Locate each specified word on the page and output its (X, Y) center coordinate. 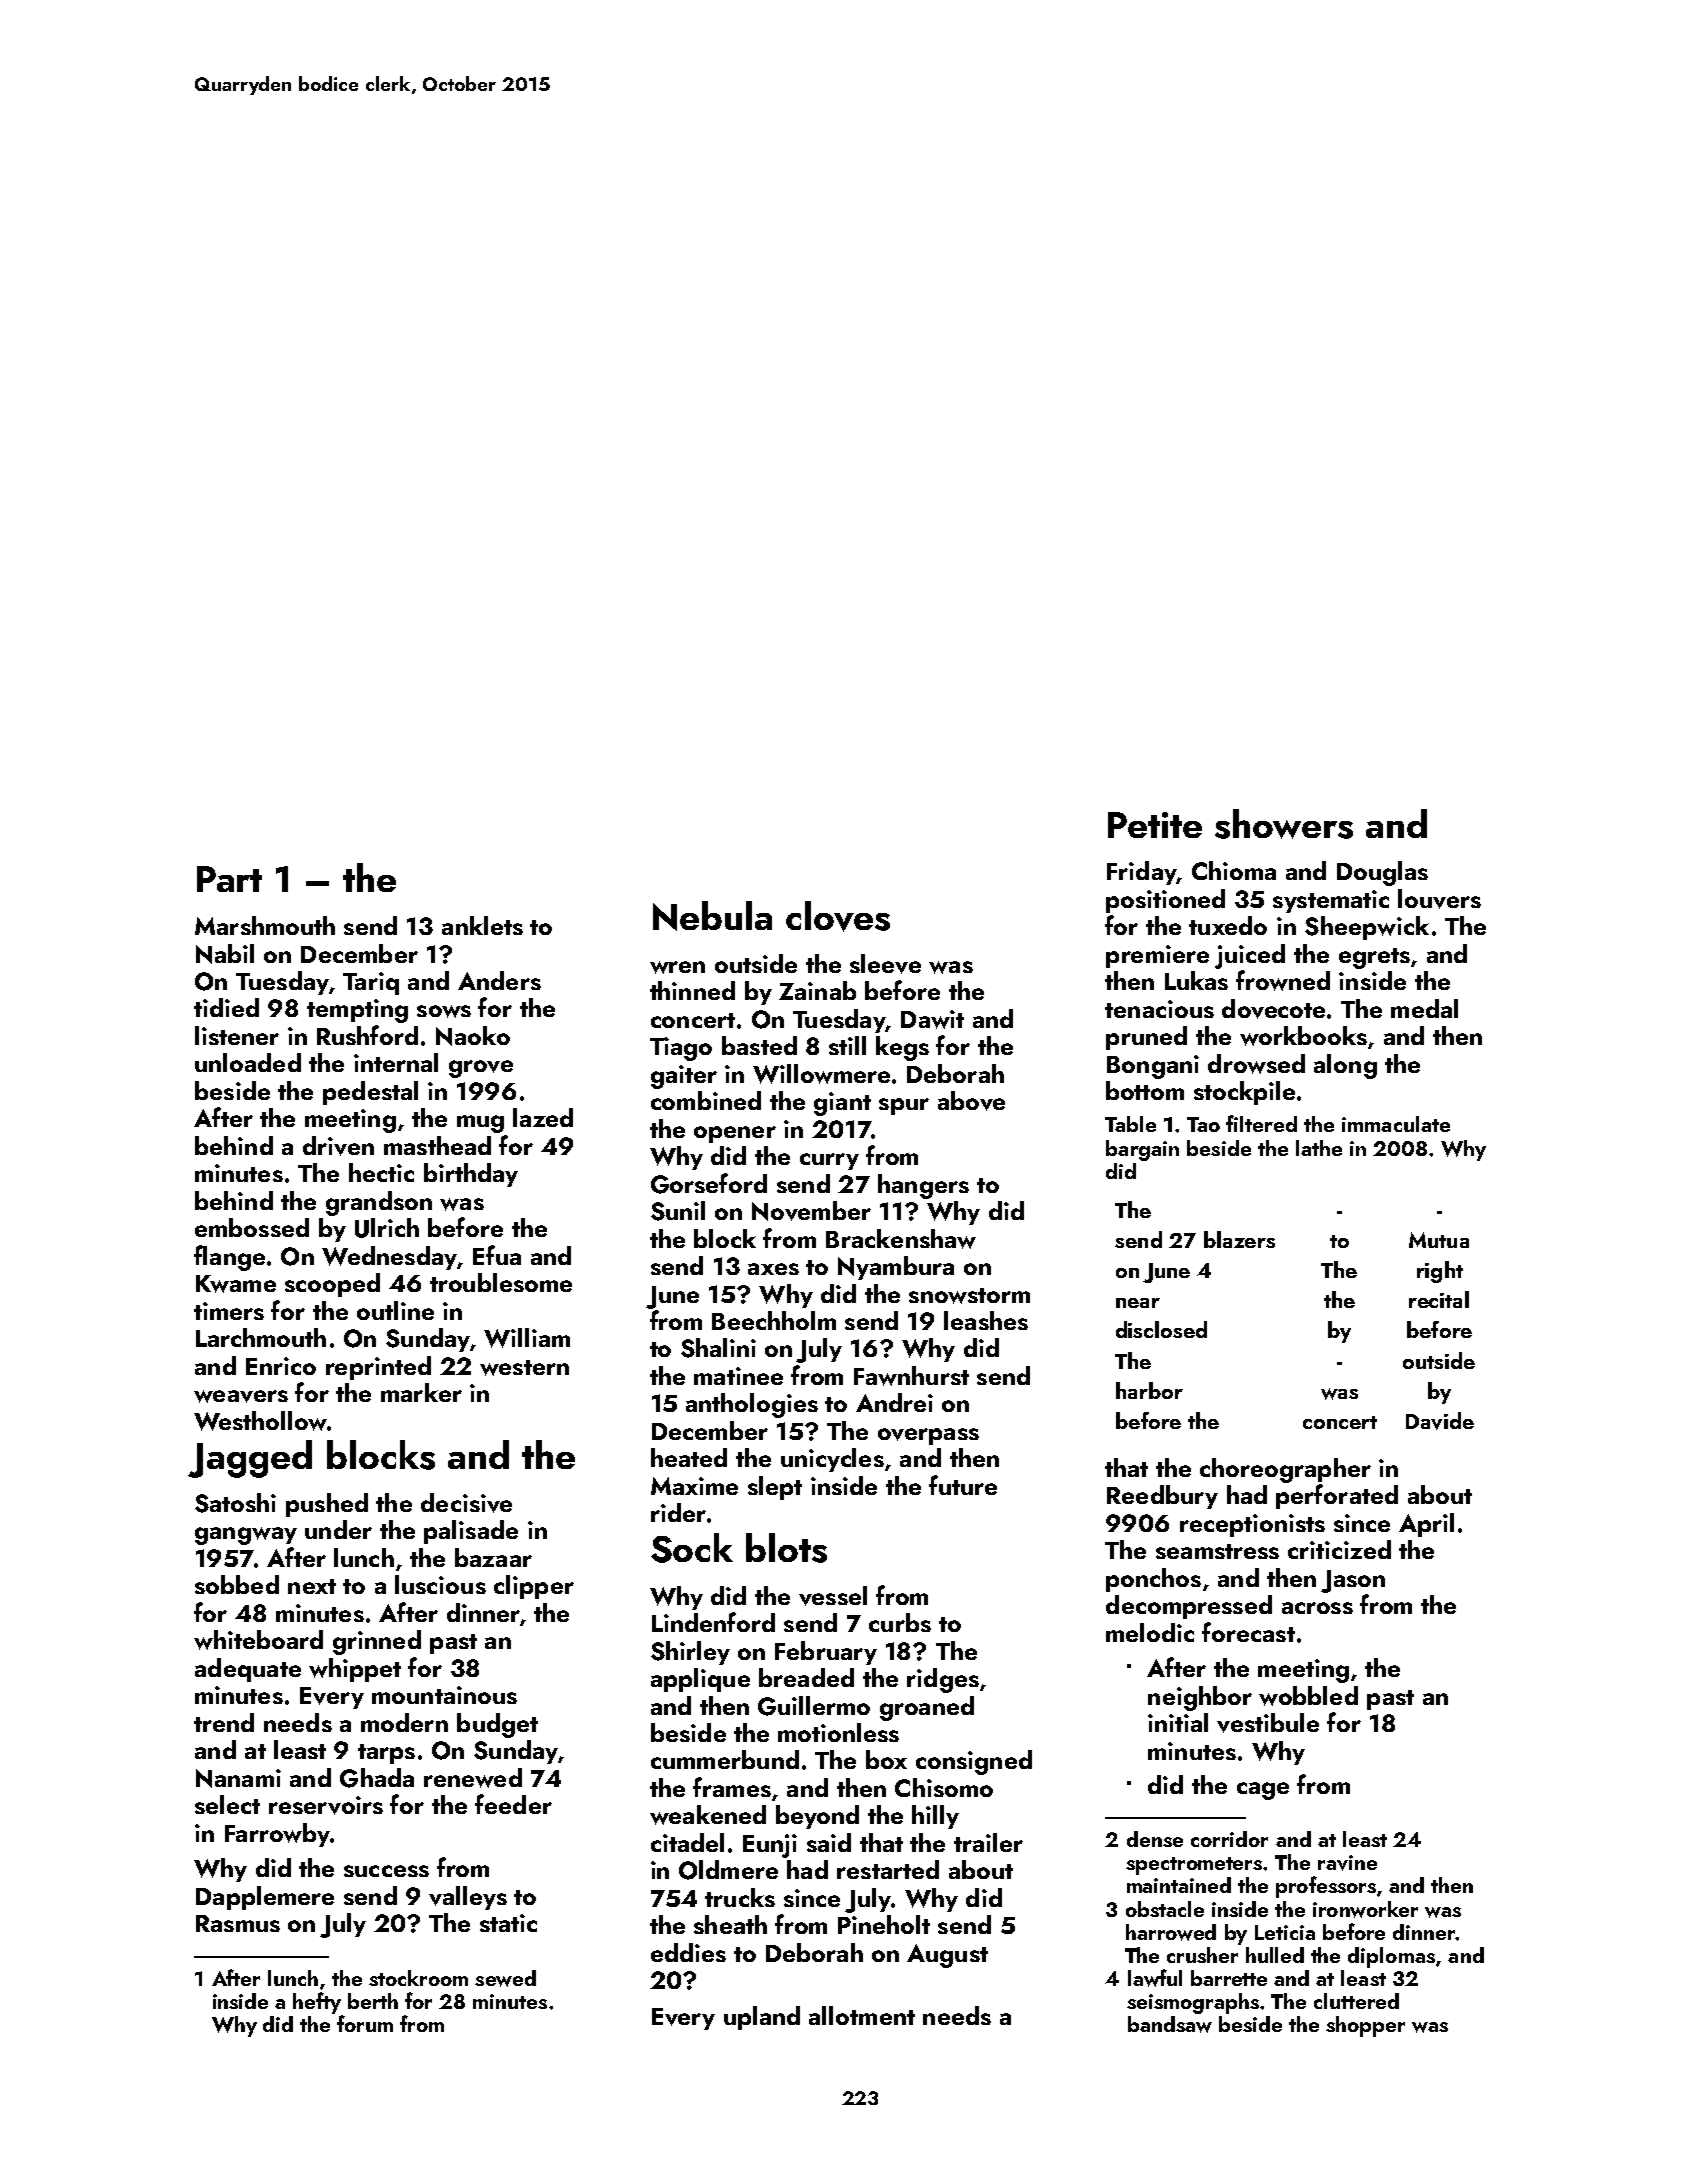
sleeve (885, 964)
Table (1130, 1124)
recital (1439, 1299)
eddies (688, 1952)
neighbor (1200, 1698)
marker (421, 1392)
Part (229, 879)
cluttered (1356, 2001)
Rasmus (238, 1923)
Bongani (1153, 1067)
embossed (252, 1227)
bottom (1145, 1090)
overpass (928, 1436)
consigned (974, 1762)
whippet (355, 1670)
